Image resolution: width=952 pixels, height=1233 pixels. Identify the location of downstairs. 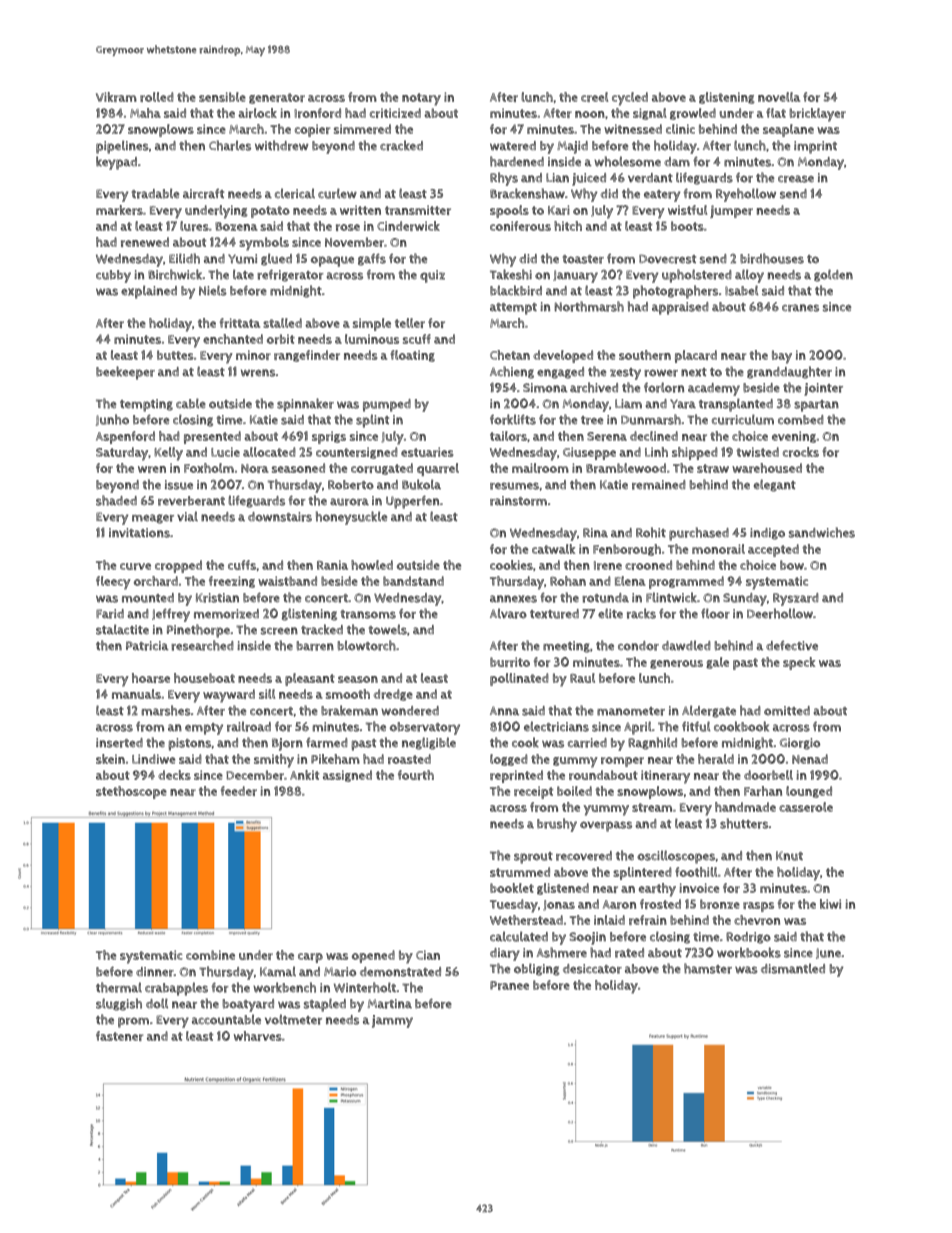
(280, 517).
